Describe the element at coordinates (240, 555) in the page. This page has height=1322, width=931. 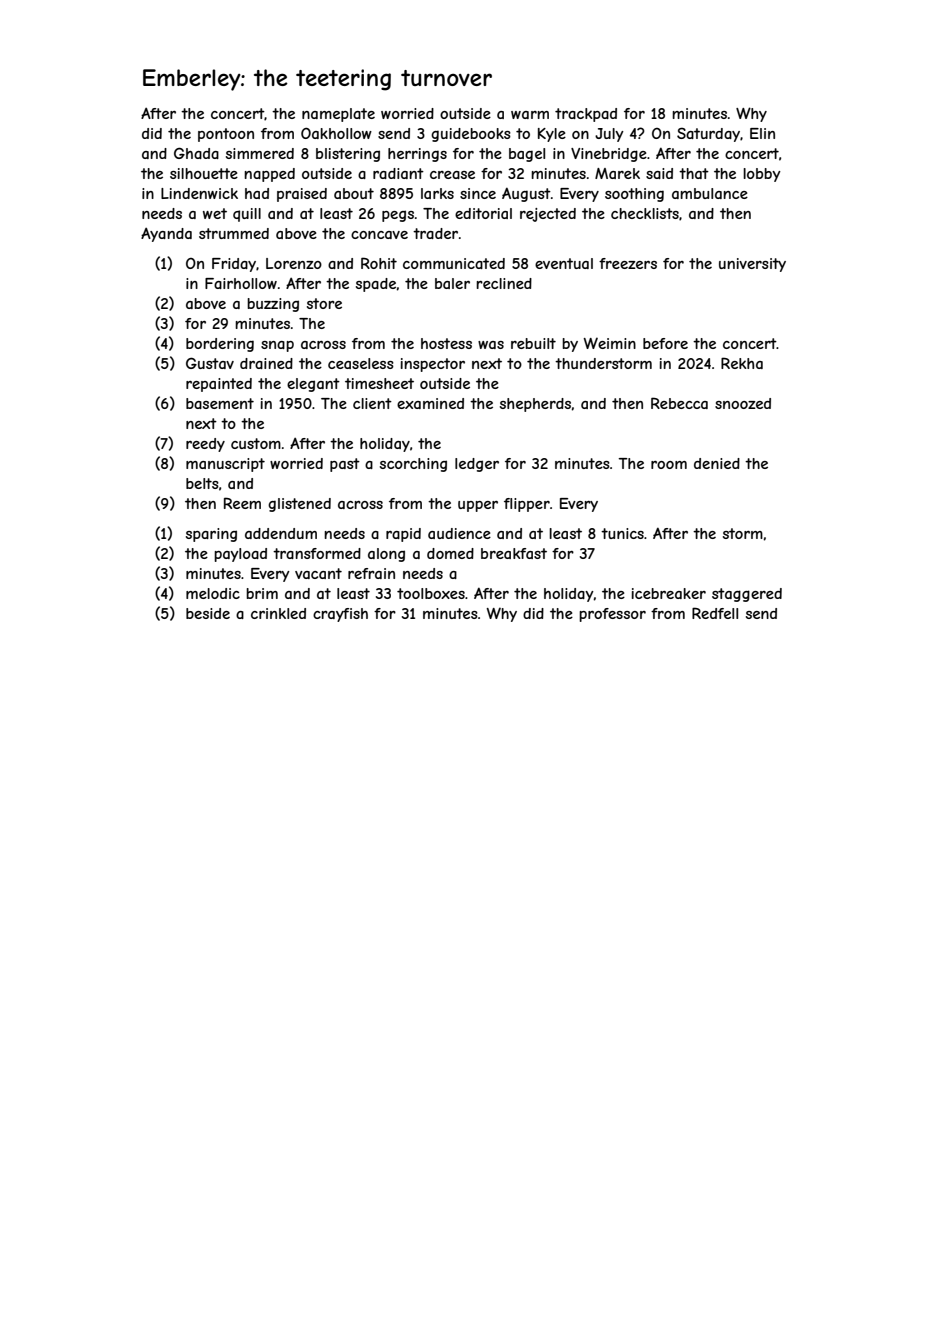
I see `payload` at that location.
